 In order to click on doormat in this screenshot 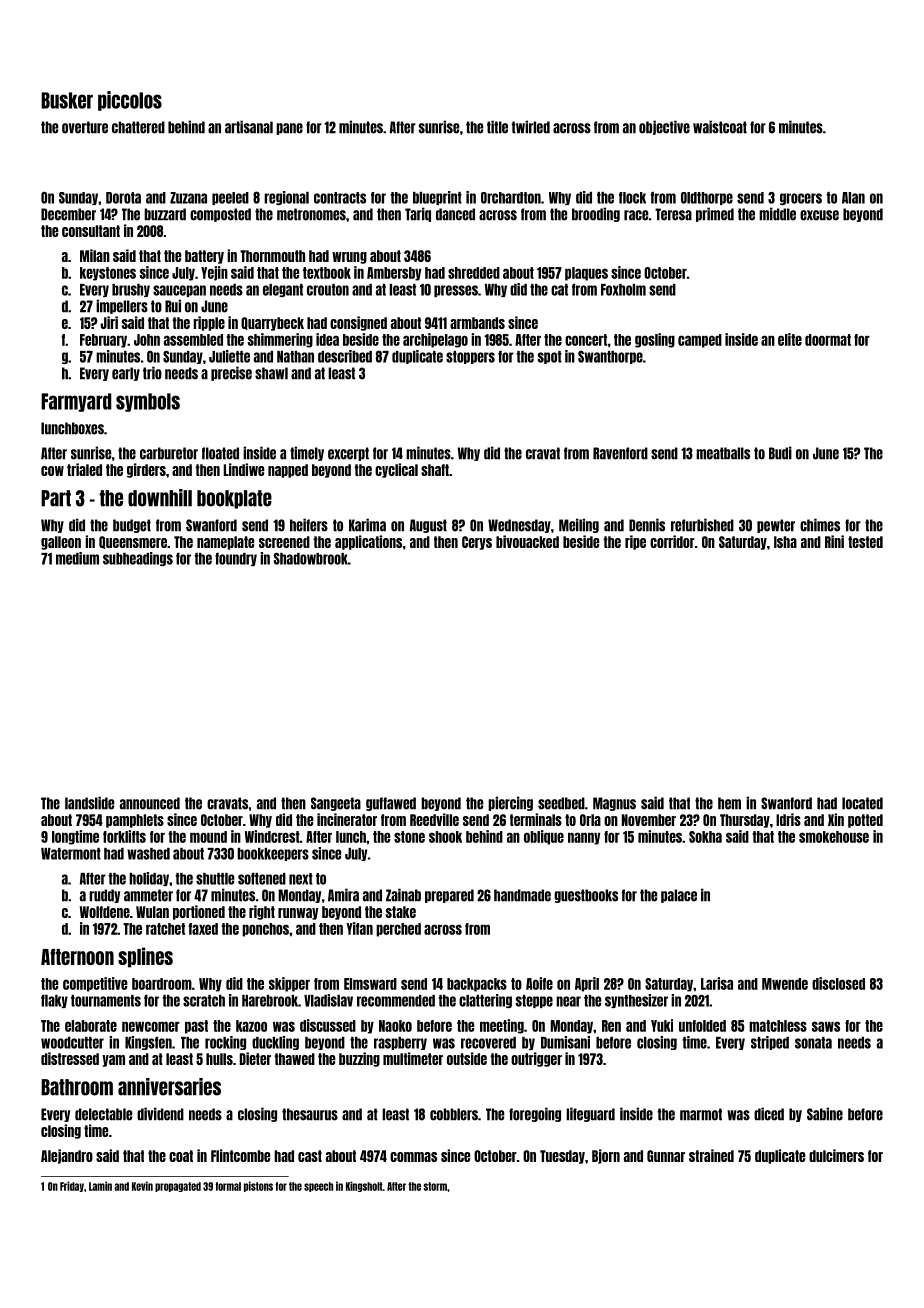, I will do `click(828, 340)`.
